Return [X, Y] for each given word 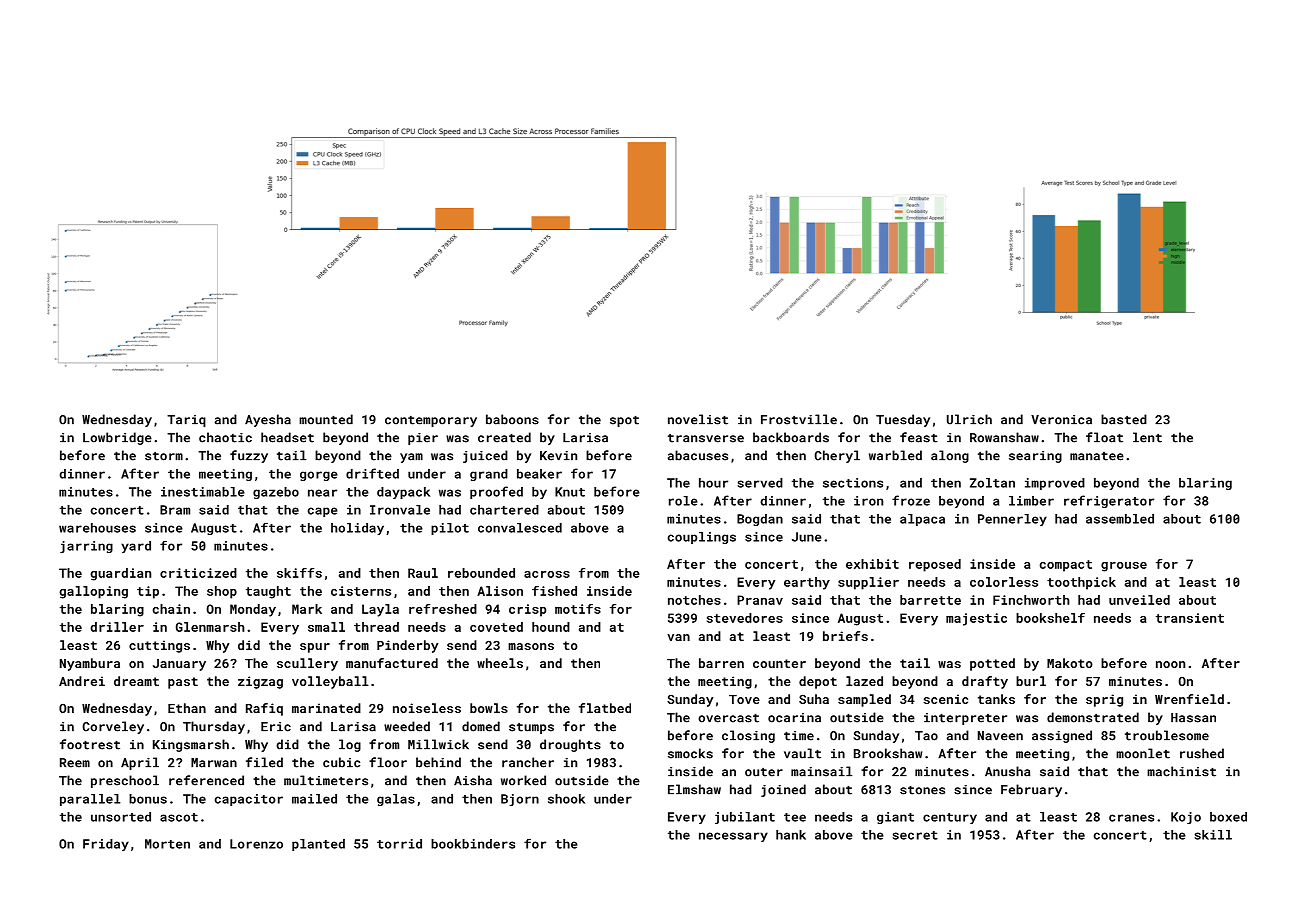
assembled [1120, 519]
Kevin [558, 456]
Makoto [1070, 663]
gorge [319, 476]
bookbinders [473, 844]
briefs [845, 636]
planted [318, 845]
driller [117, 627]
